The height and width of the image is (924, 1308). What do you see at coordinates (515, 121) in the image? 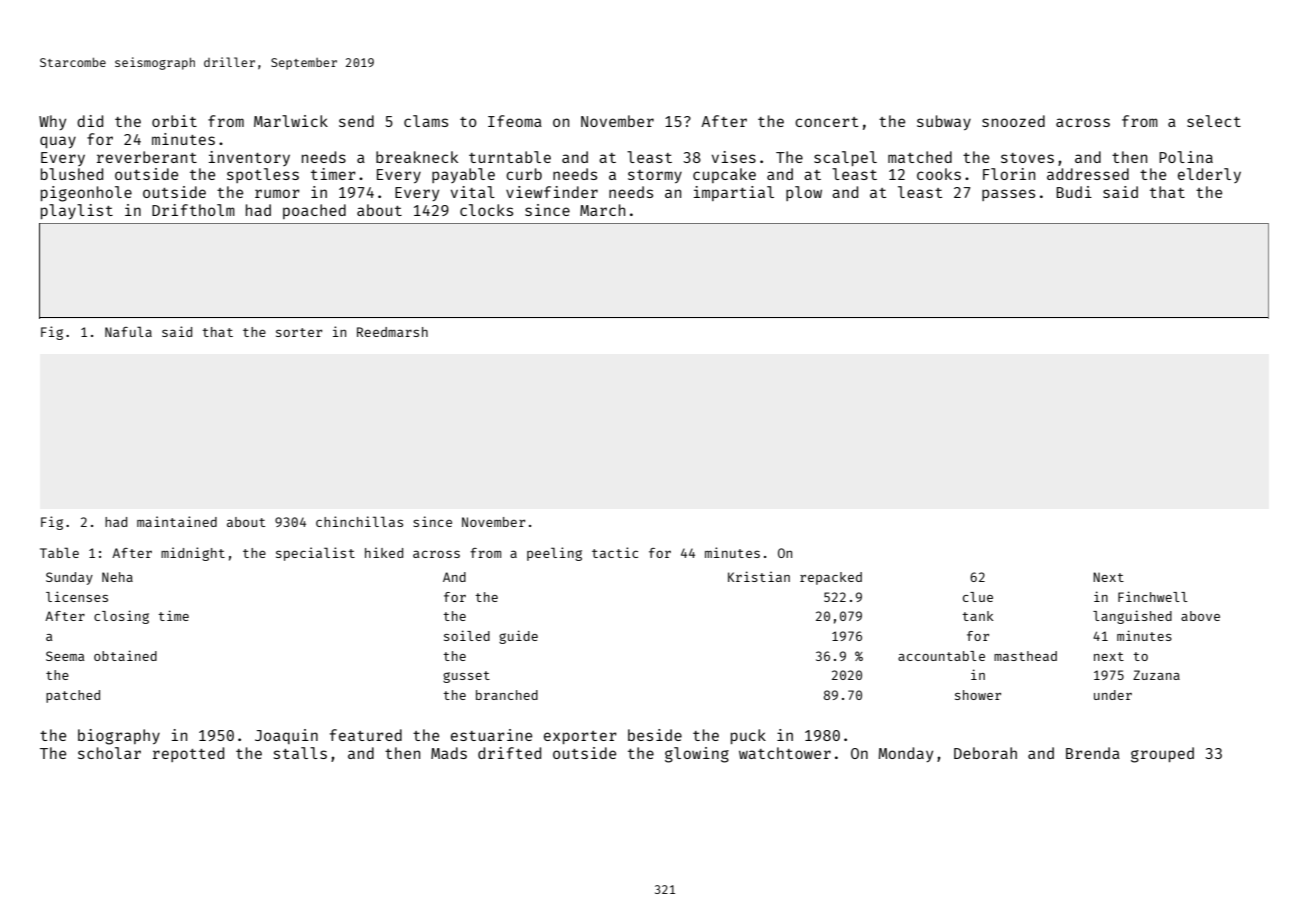
I see `Ifeoma` at bounding box center [515, 121].
